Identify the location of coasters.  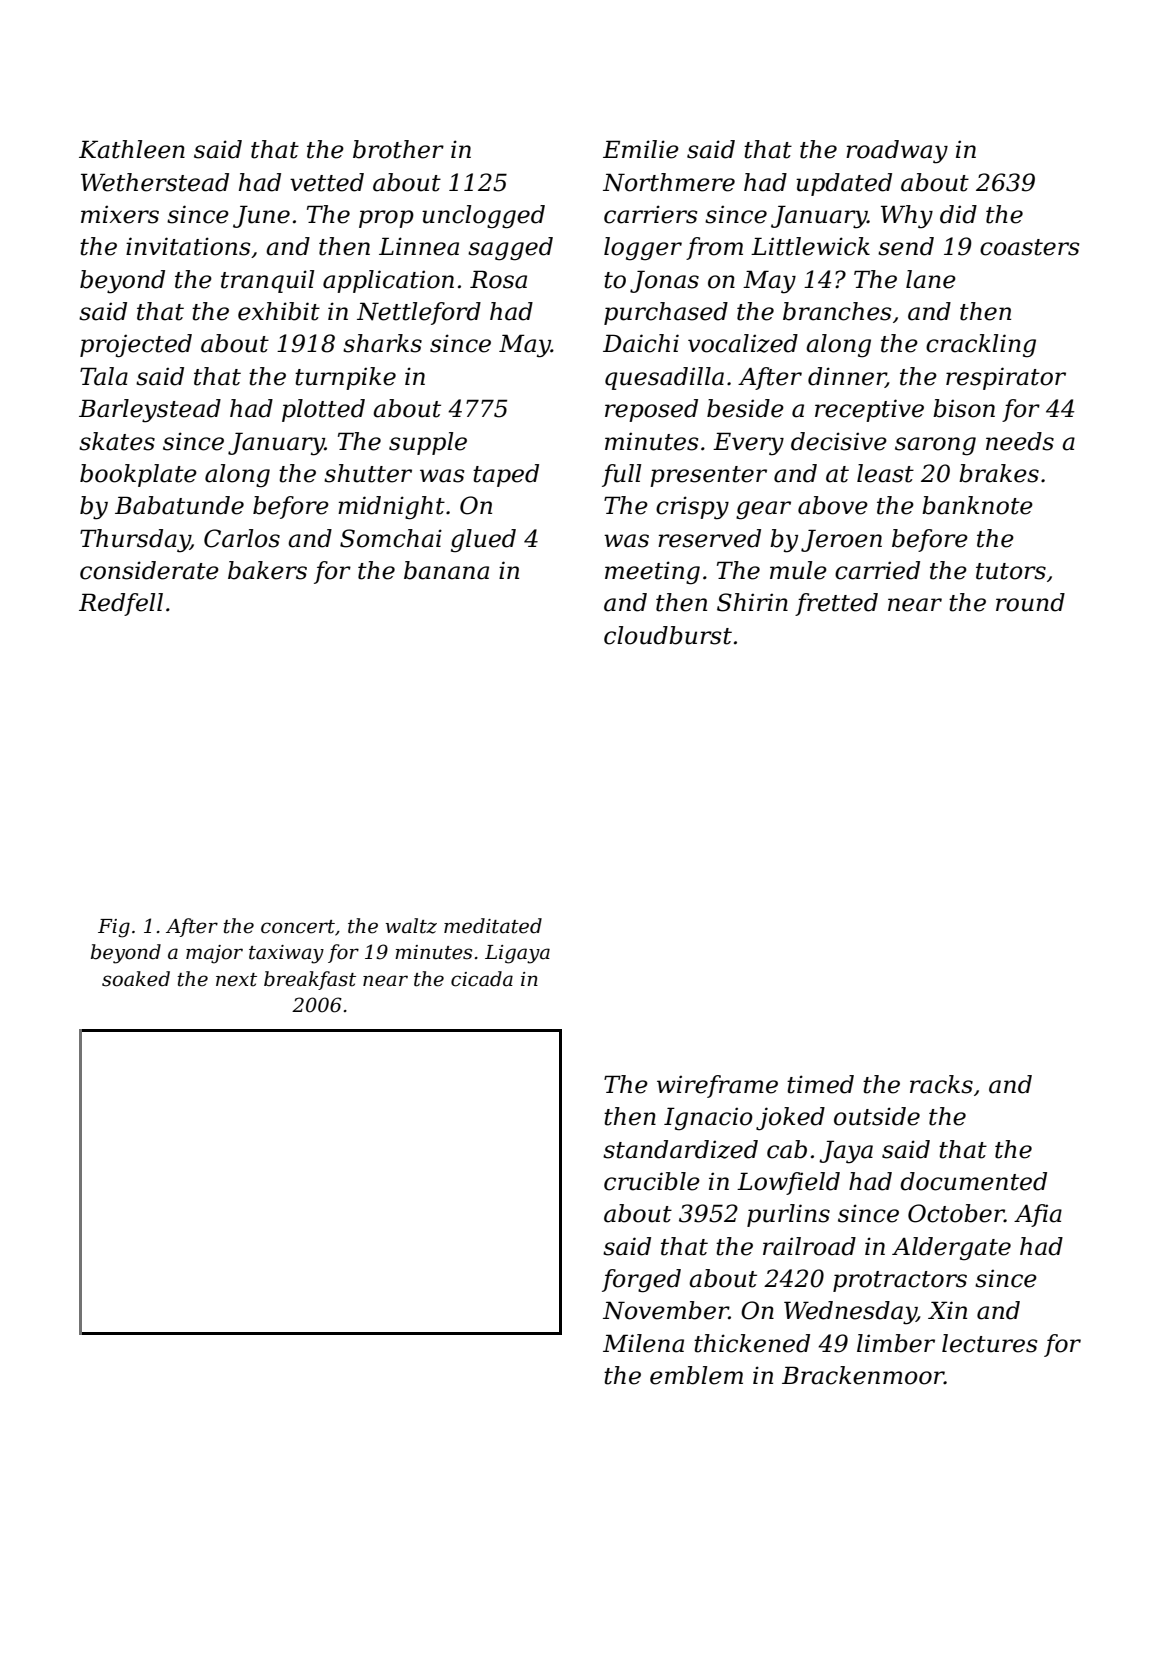
(1029, 247).
